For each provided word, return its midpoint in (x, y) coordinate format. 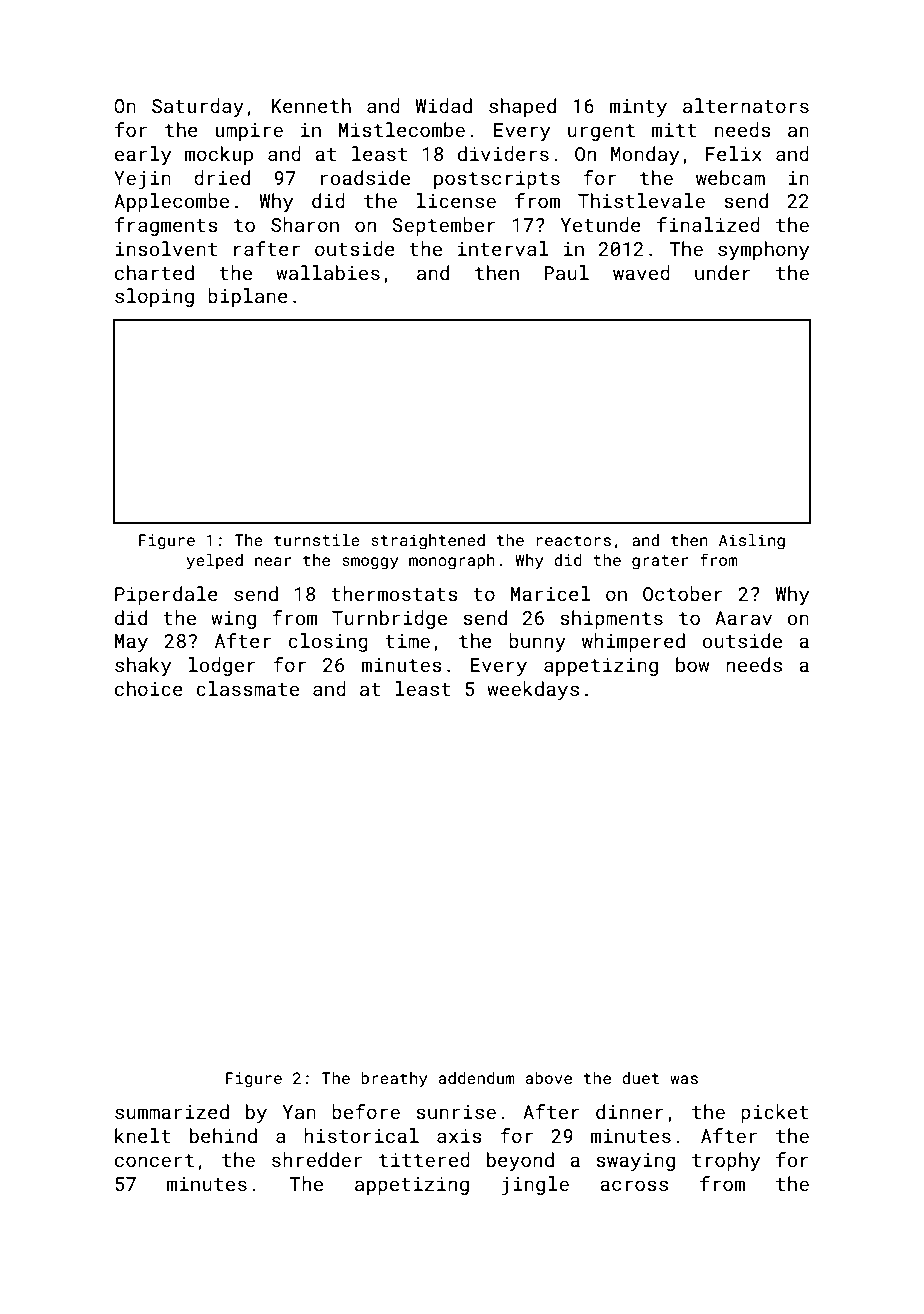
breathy (394, 1080)
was (684, 1079)
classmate (247, 688)
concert (154, 1160)
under (723, 272)
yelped (215, 562)
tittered (424, 1159)
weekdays (533, 690)
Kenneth (311, 105)
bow (692, 664)
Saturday (198, 107)
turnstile (317, 540)
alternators (746, 105)
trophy (726, 1161)
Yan (299, 1112)
